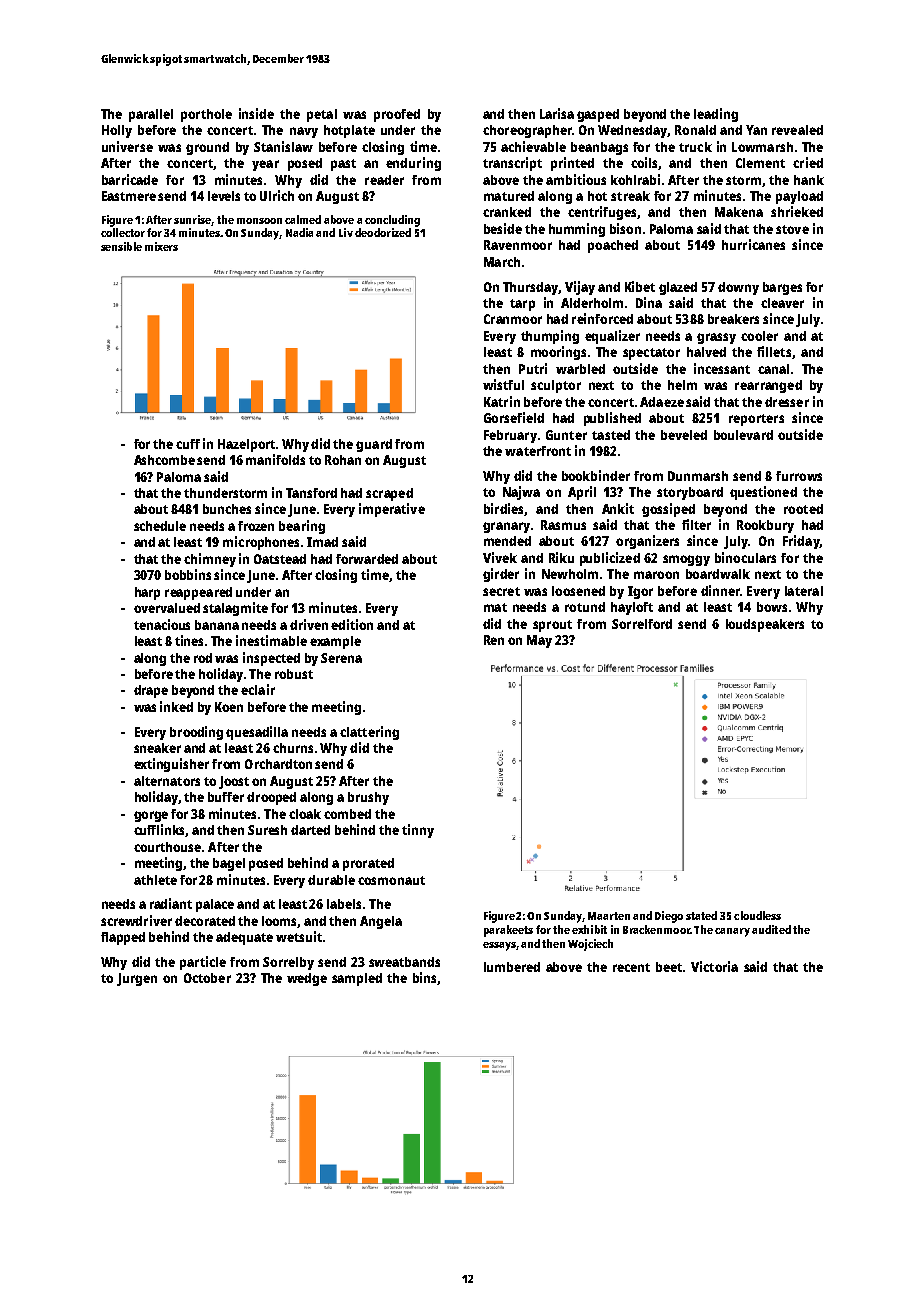 The height and width of the document is (1308, 924). What do you see at coordinates (123, 938) in the document?
I see `flapped` at bounding box center [123, 938].
